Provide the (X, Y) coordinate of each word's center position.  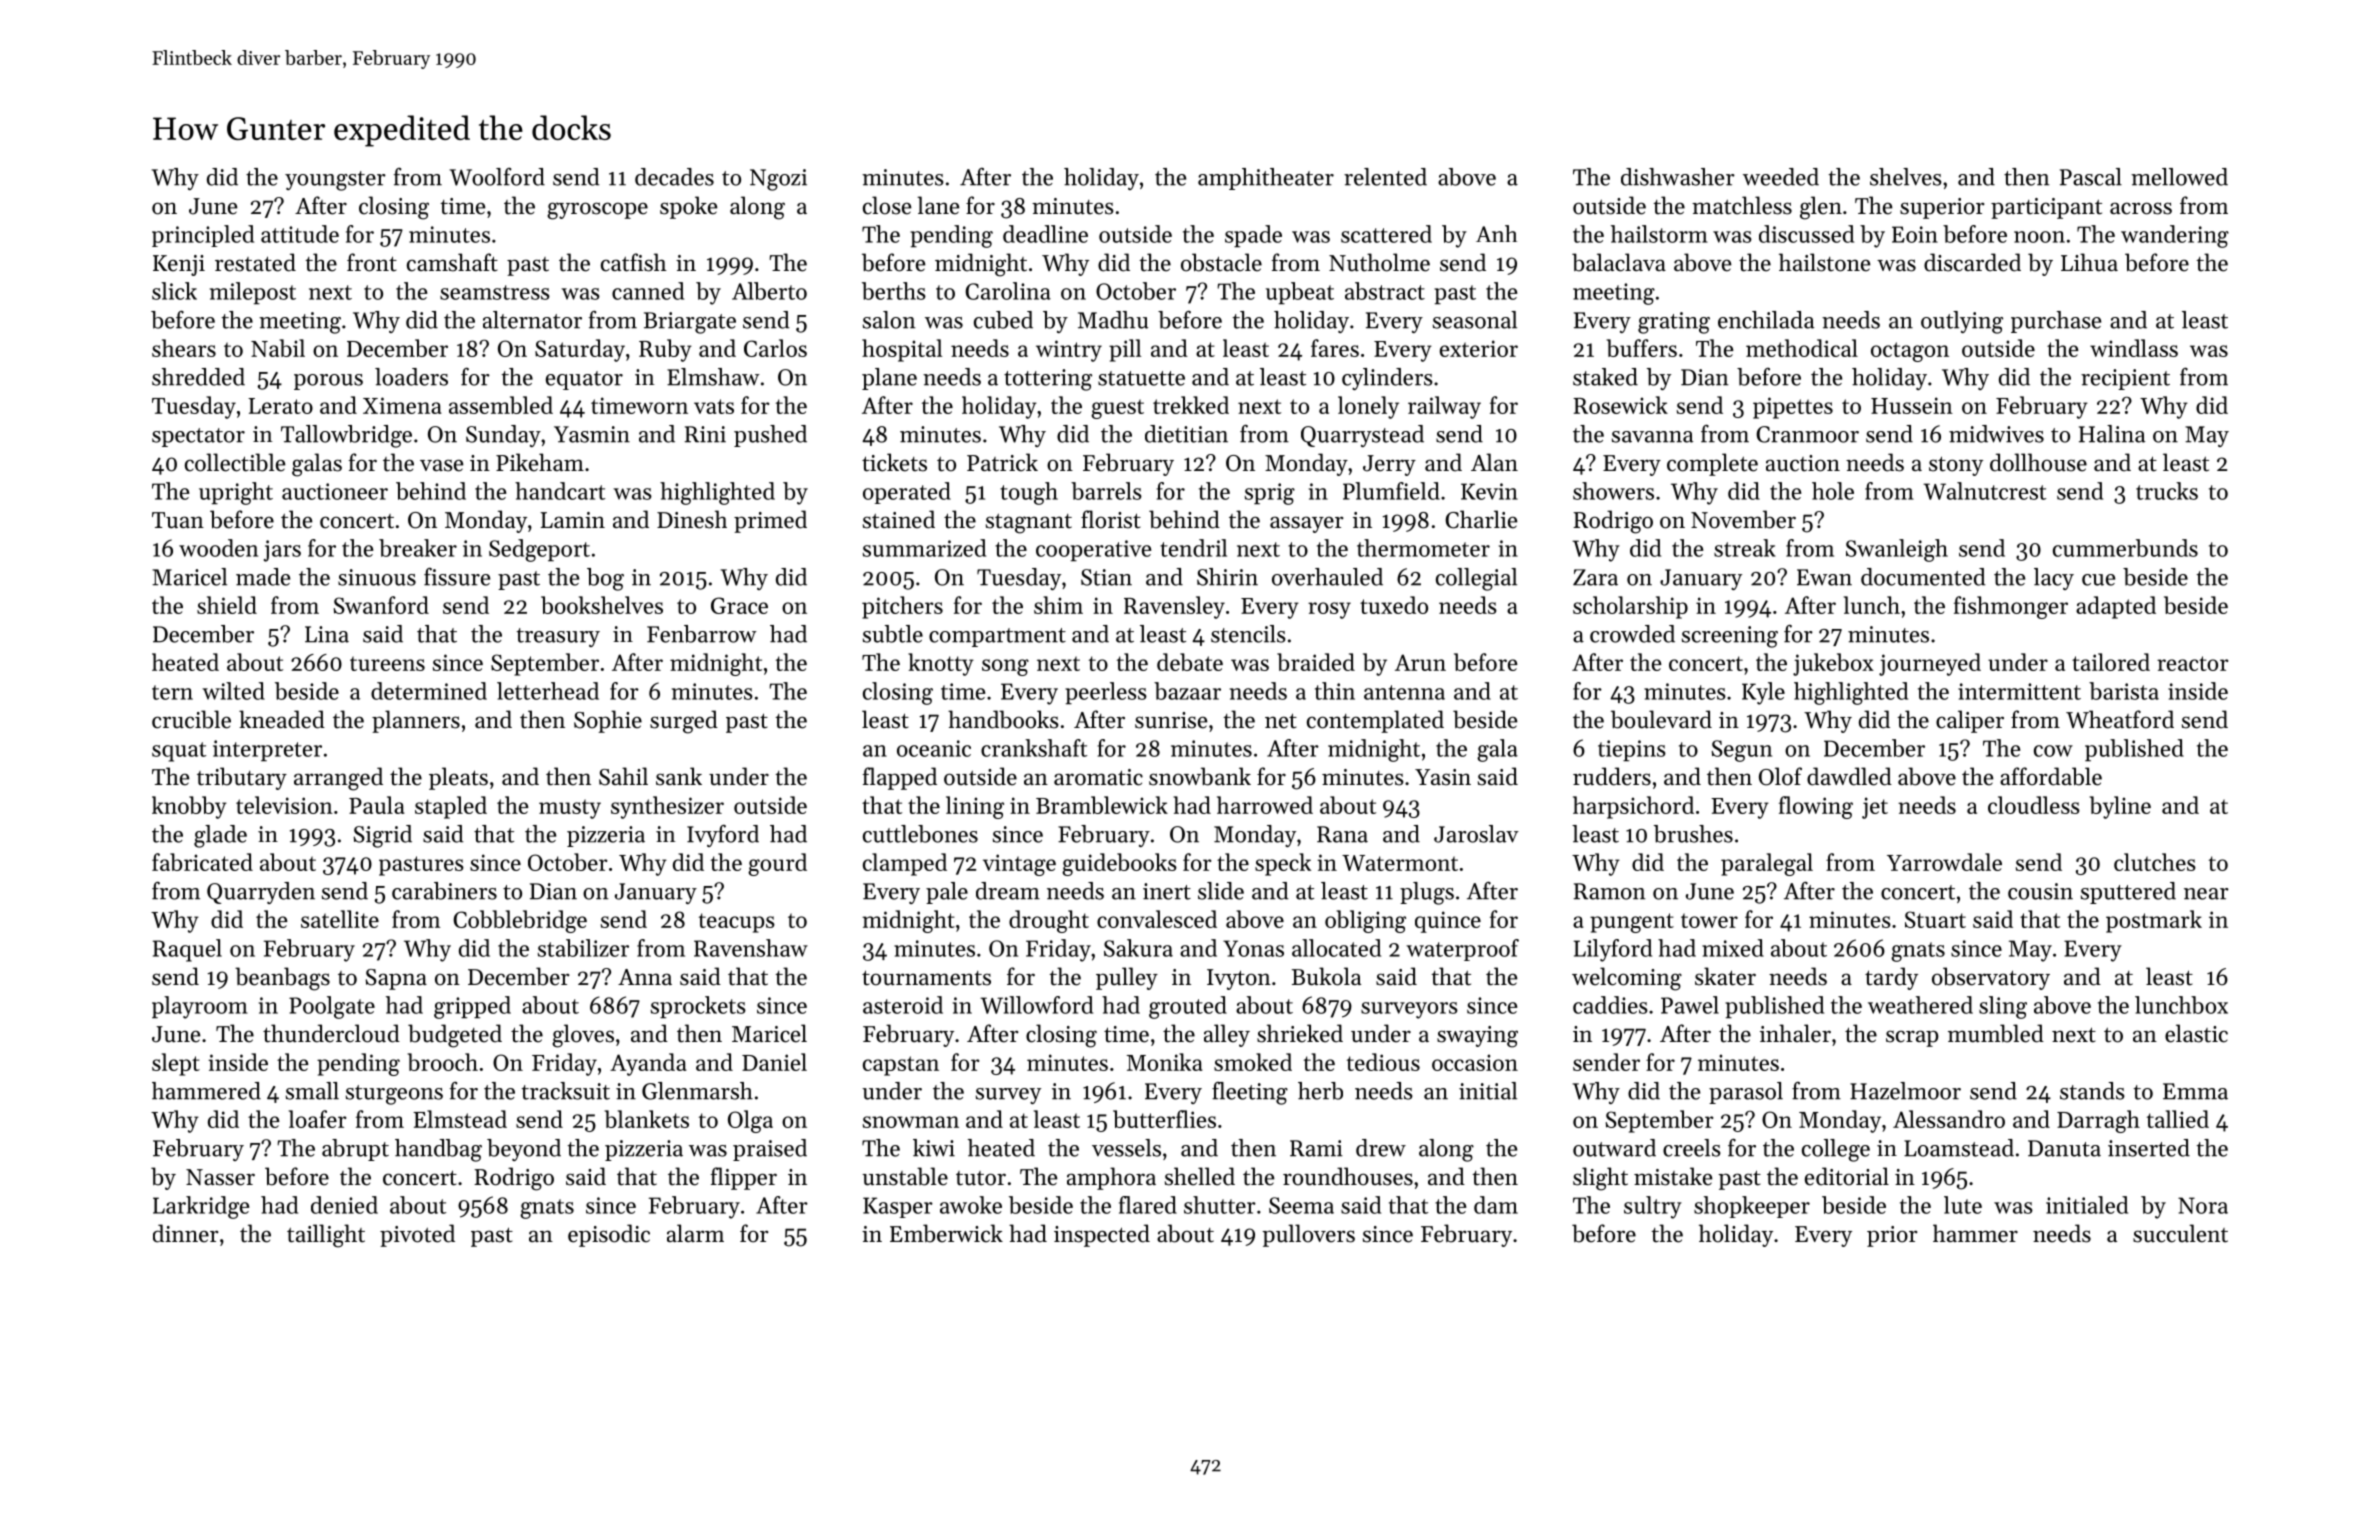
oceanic (934, 748)
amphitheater (1266, 179)
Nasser (220, 1177)
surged (684, 722)
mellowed (2179, 177)
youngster (335, 181)
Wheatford (2120, 719)
